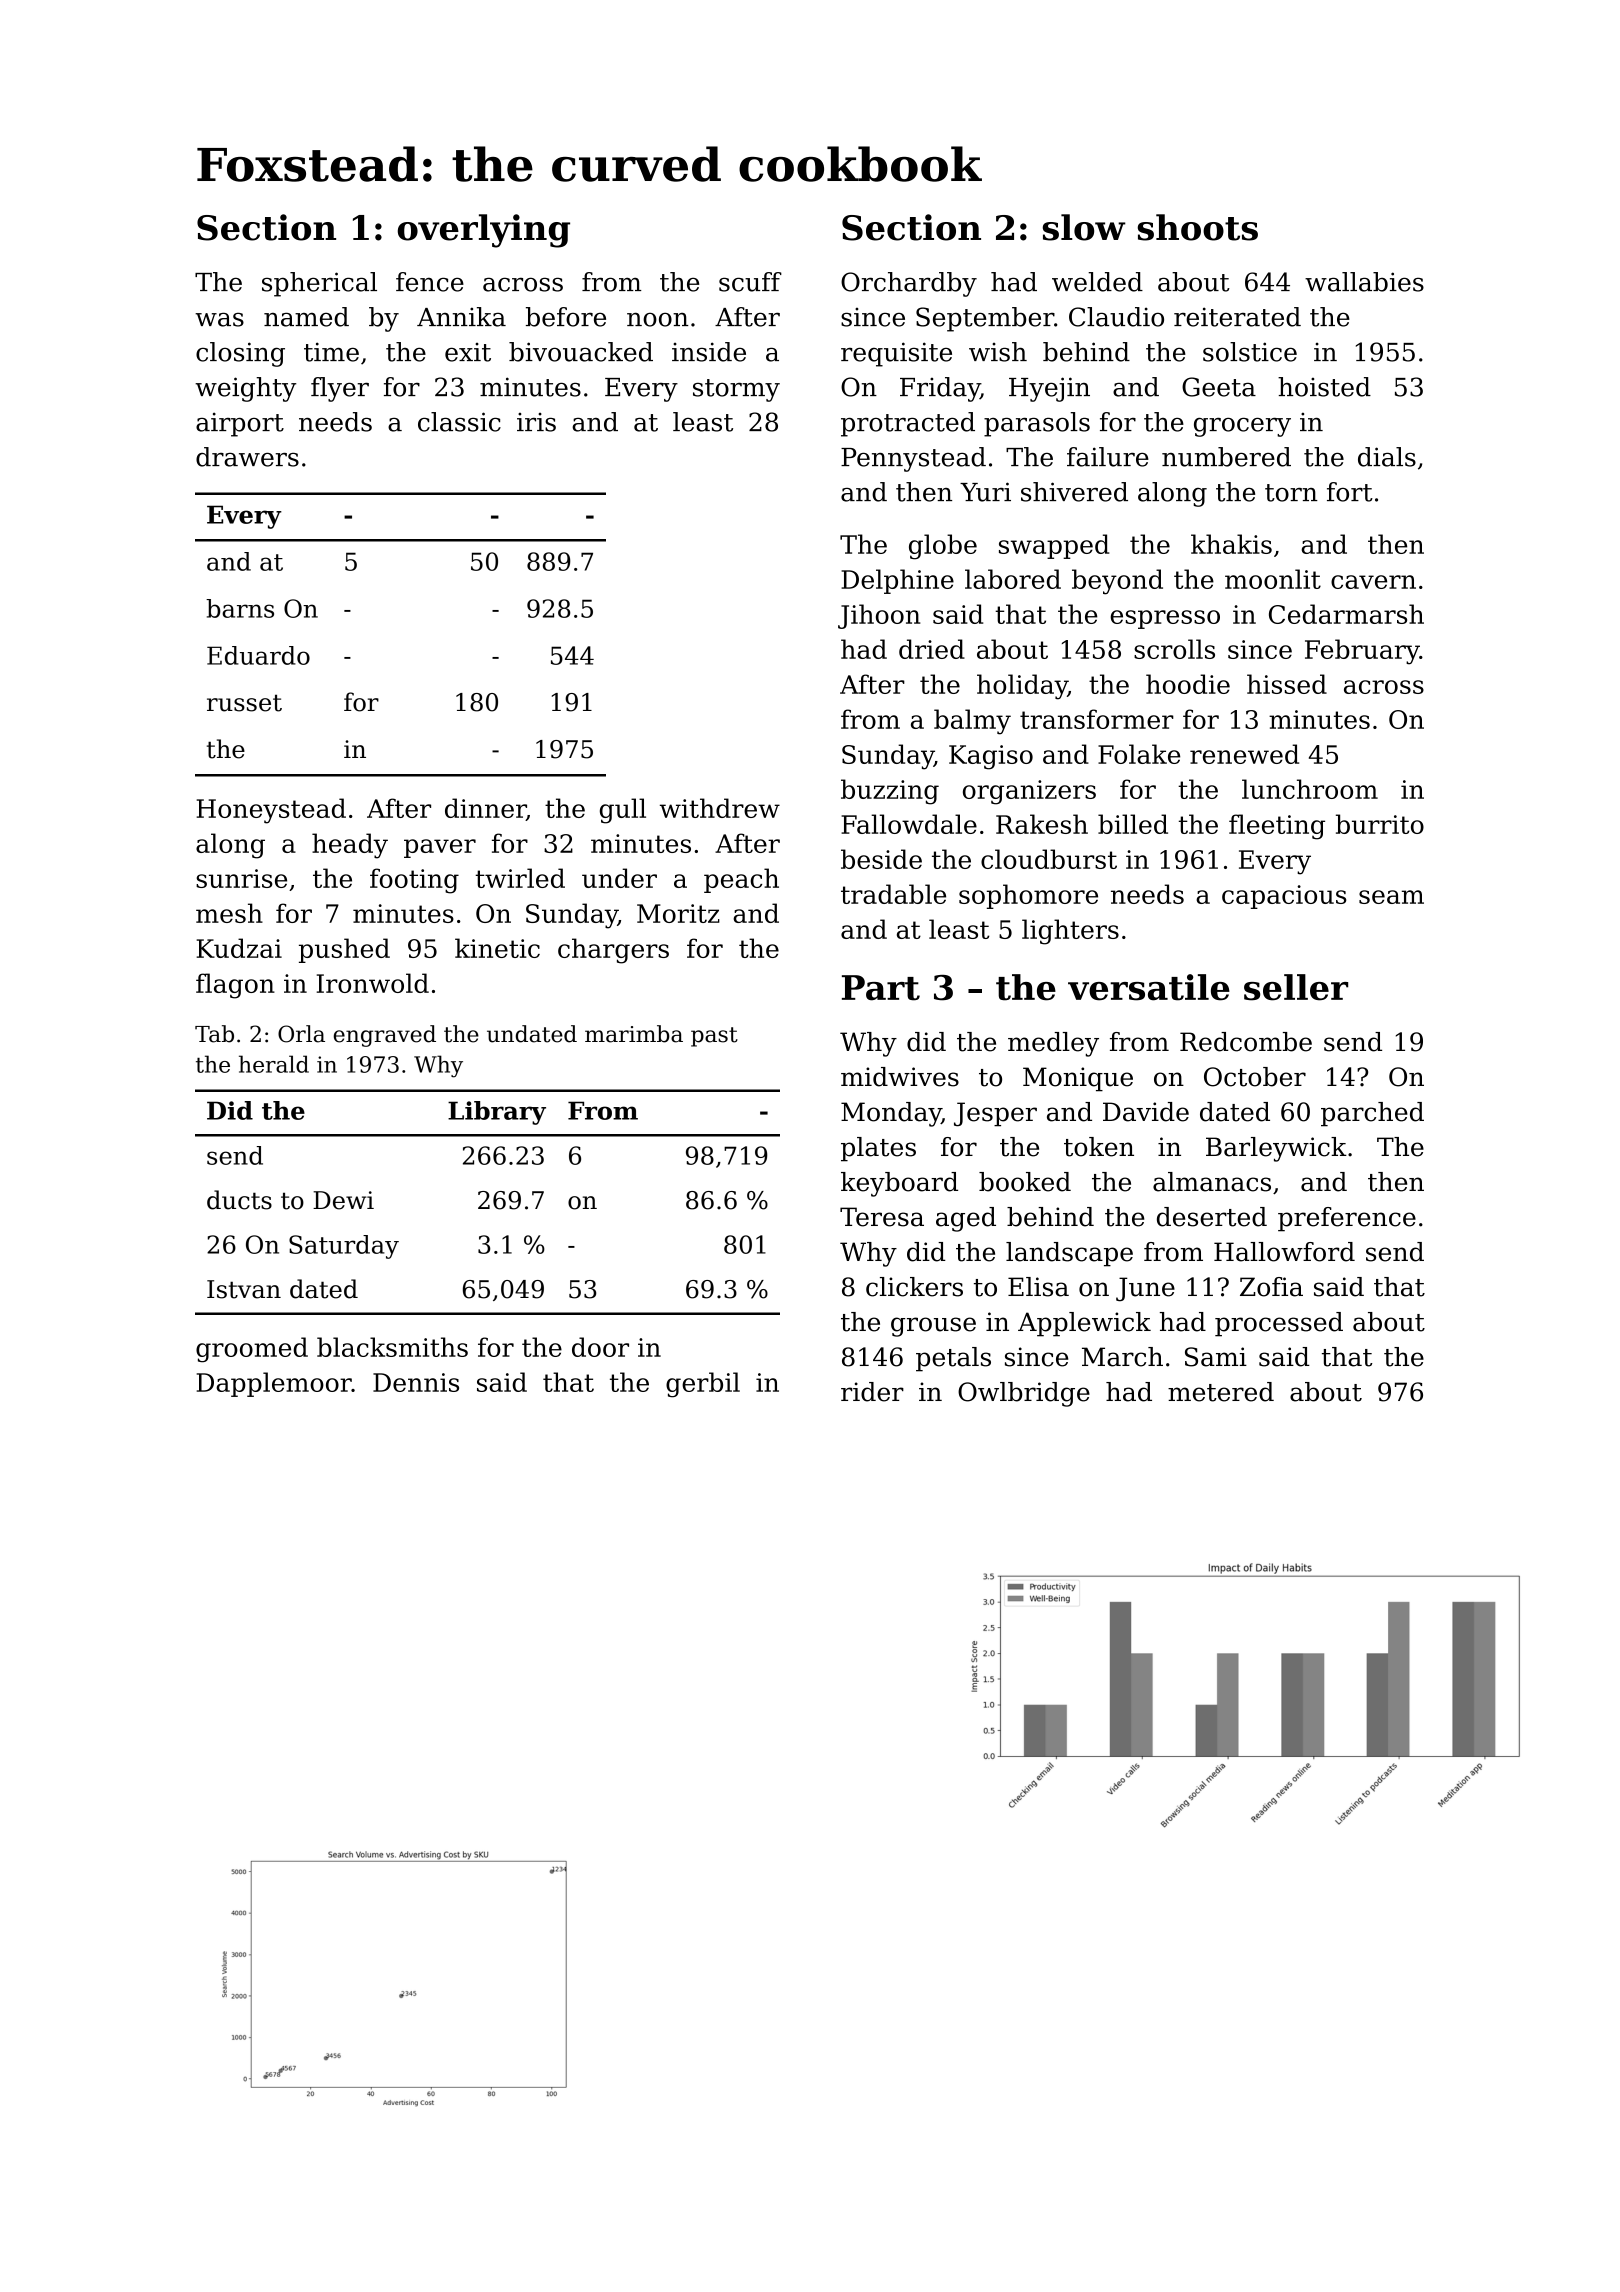 This screenshot has height=2292, width=1620. Describe the element at coordinates (1291, 493) in the screenshot. I see `torn` at that location.
